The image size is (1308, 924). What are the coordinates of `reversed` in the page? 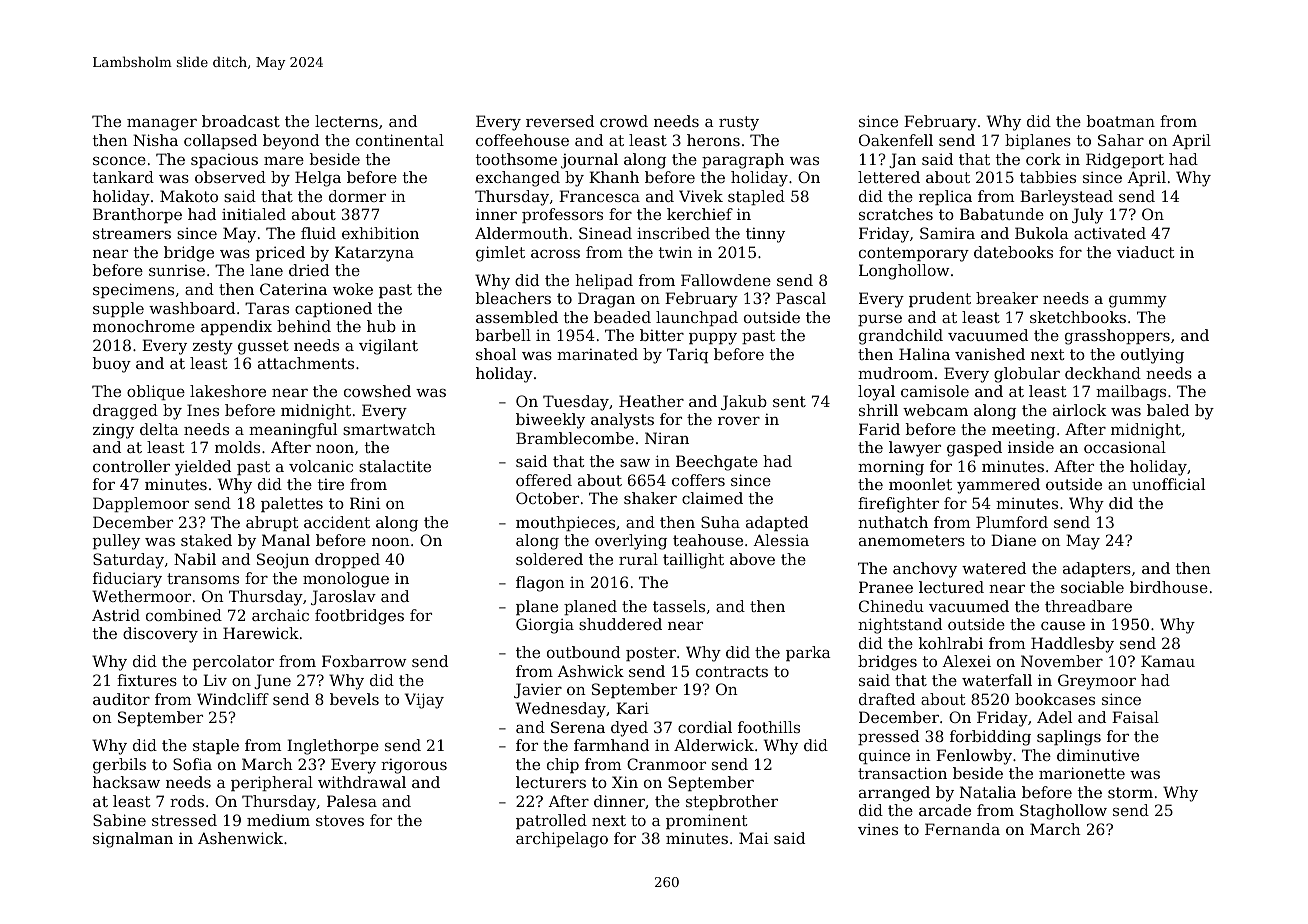 It's located at (560, 121).
